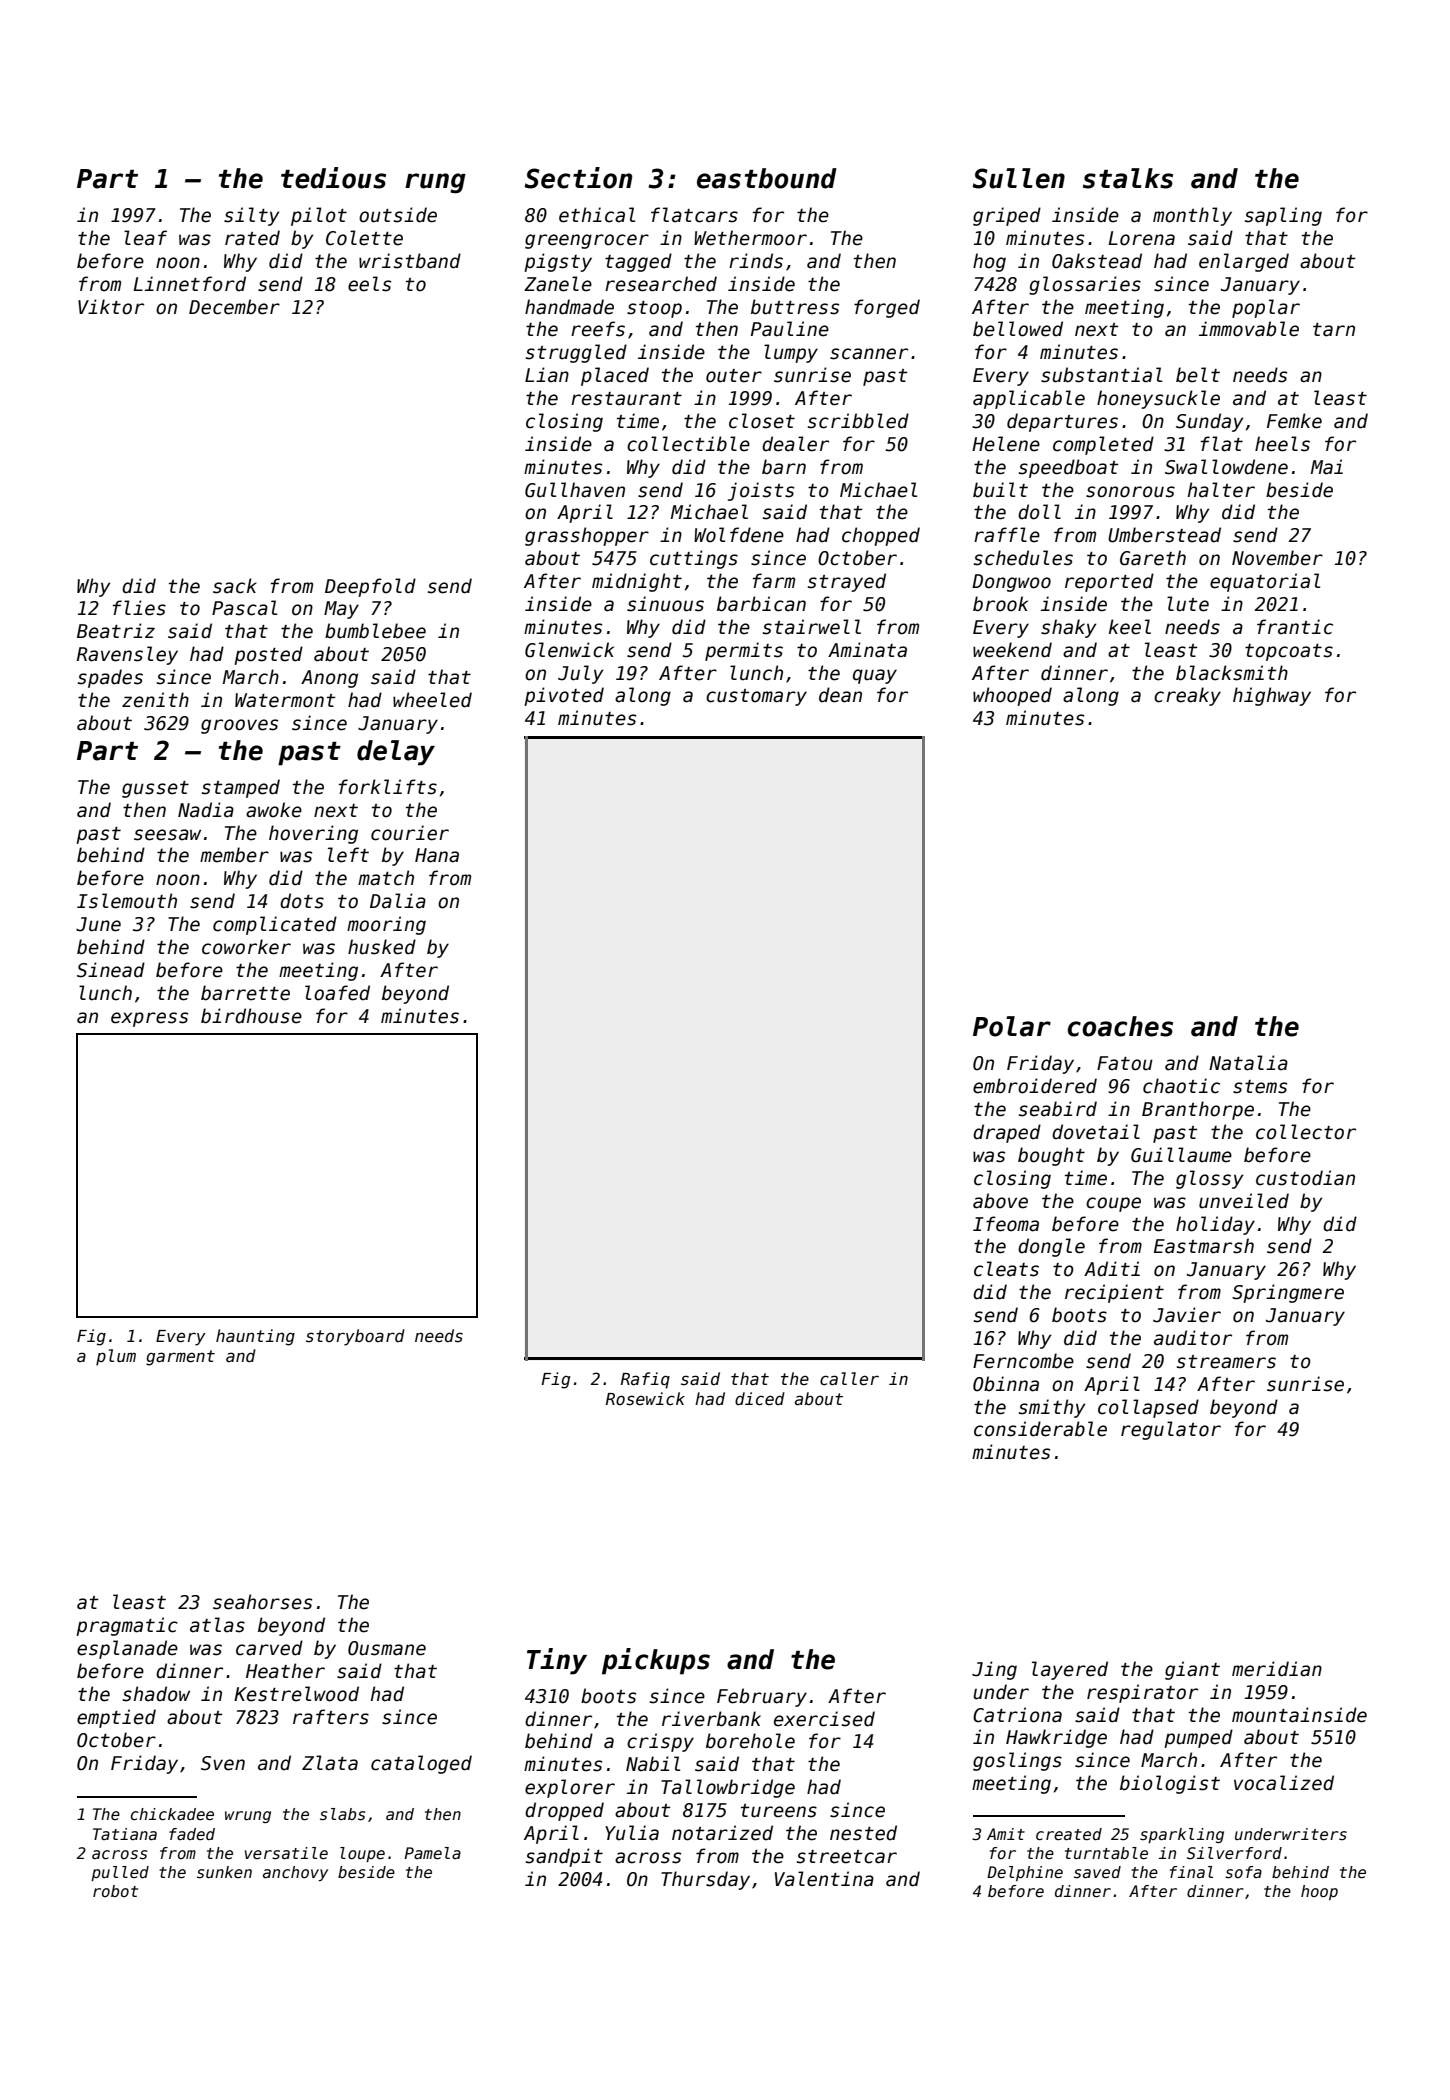 This page has height=2100, width=1450. Describe the element at coordinates (1069, 468) in the page. I see `speedboat` at that location.
